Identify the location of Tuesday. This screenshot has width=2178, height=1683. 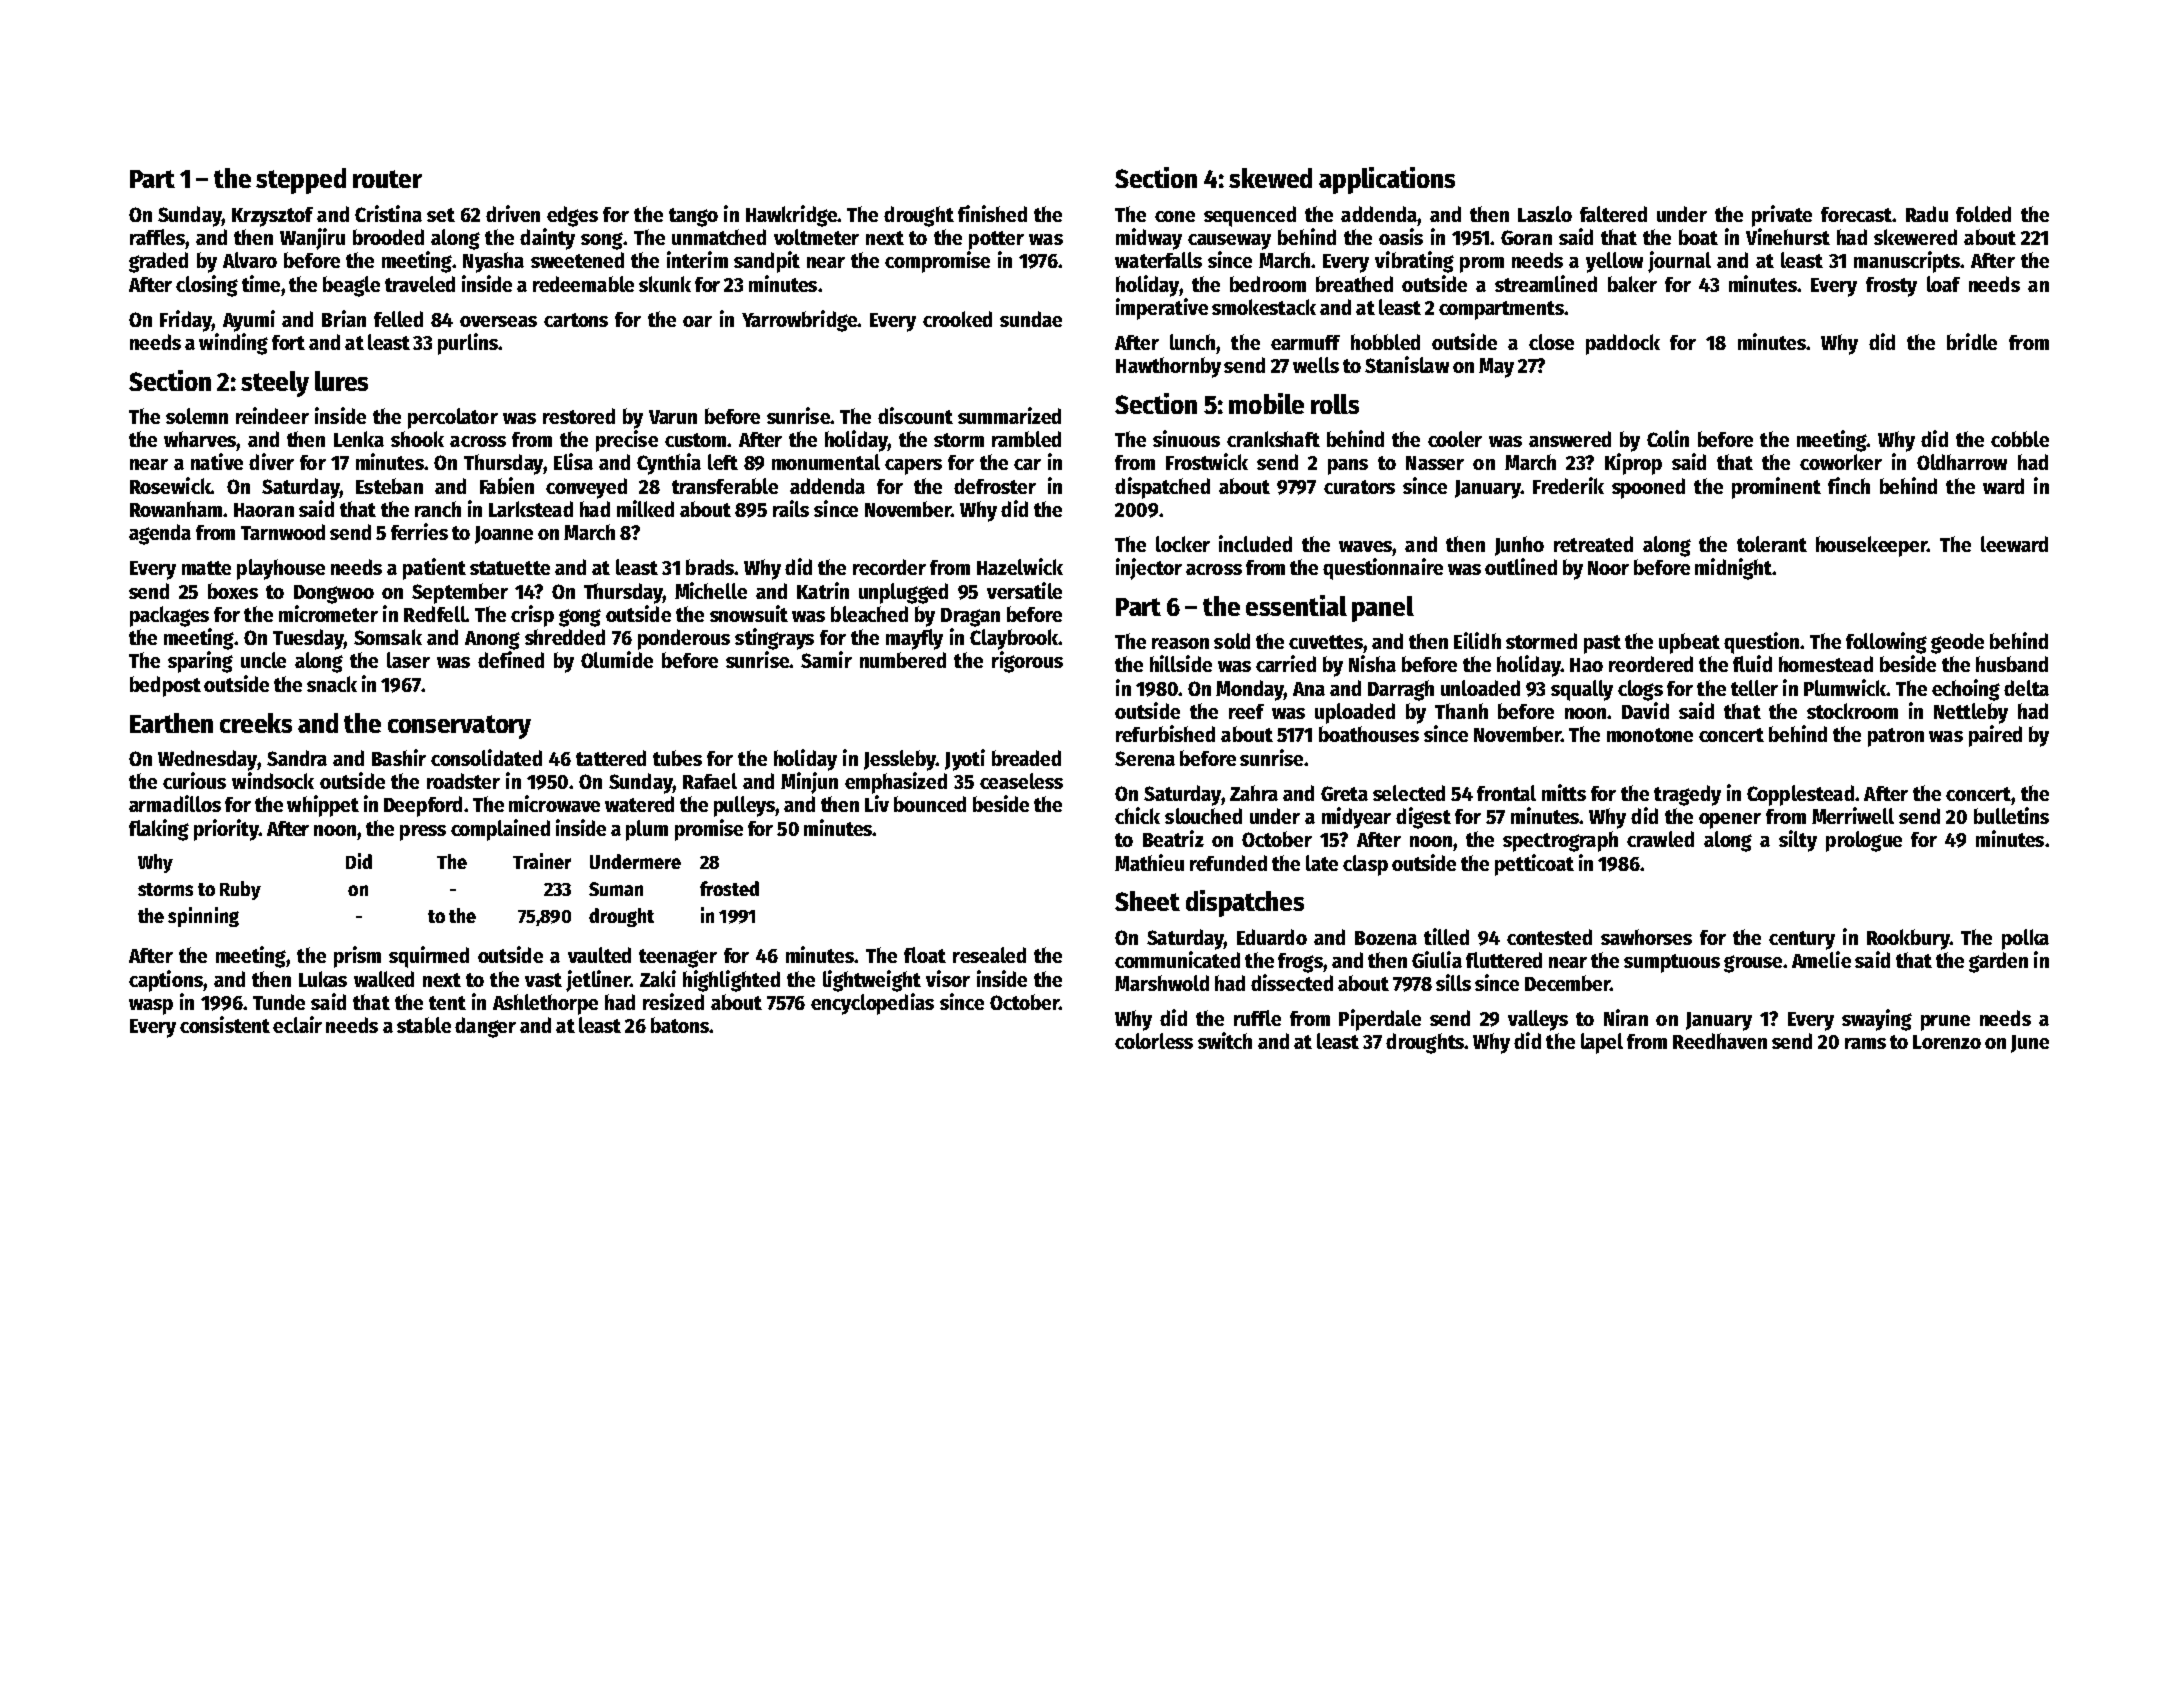
(308, 639).
